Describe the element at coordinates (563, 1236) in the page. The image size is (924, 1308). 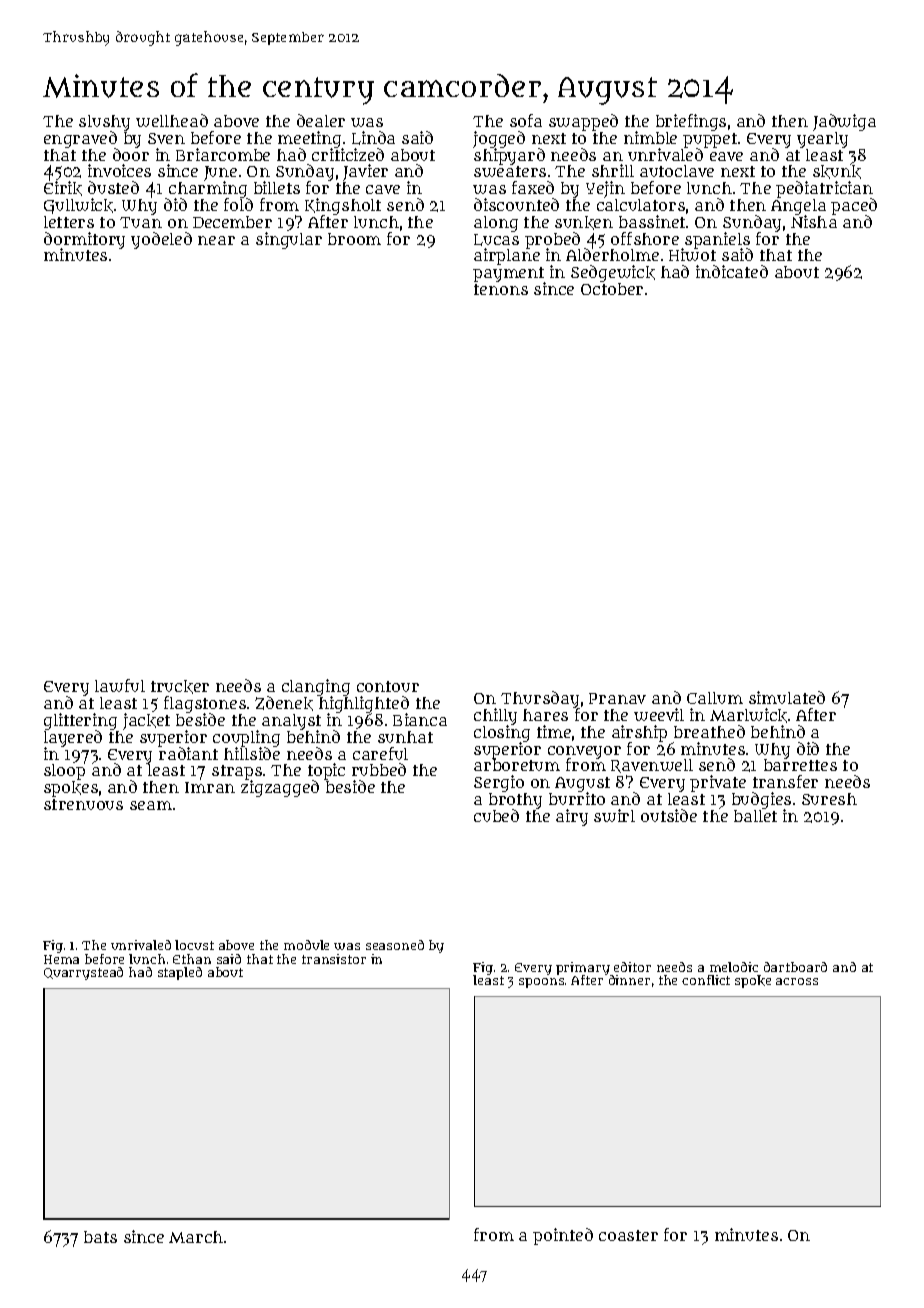
I see `pointed` at that location.
